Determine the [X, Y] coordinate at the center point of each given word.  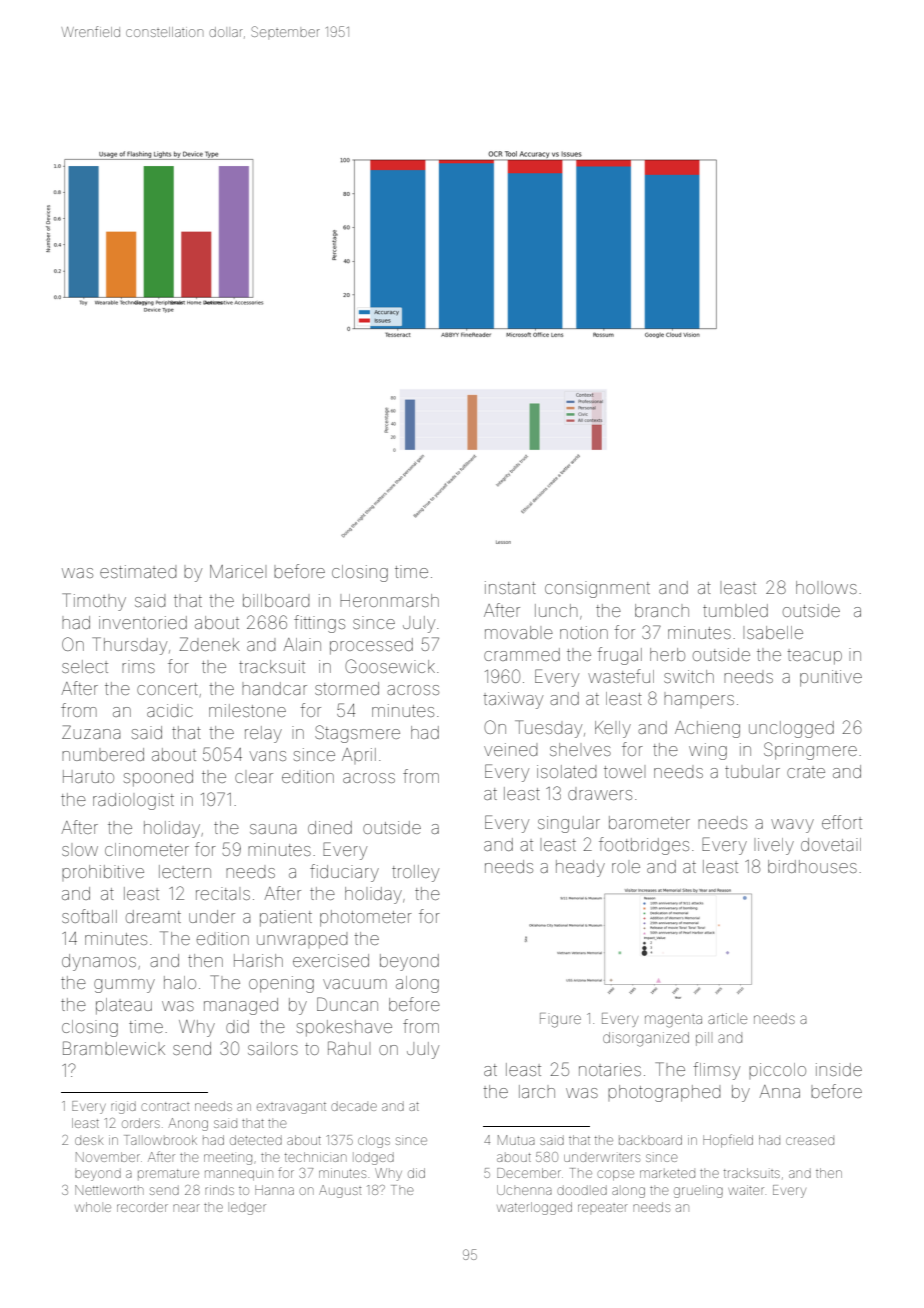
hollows [826, 587]
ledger [248, 1209]
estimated [138, 571]
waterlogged [534, 1208]
